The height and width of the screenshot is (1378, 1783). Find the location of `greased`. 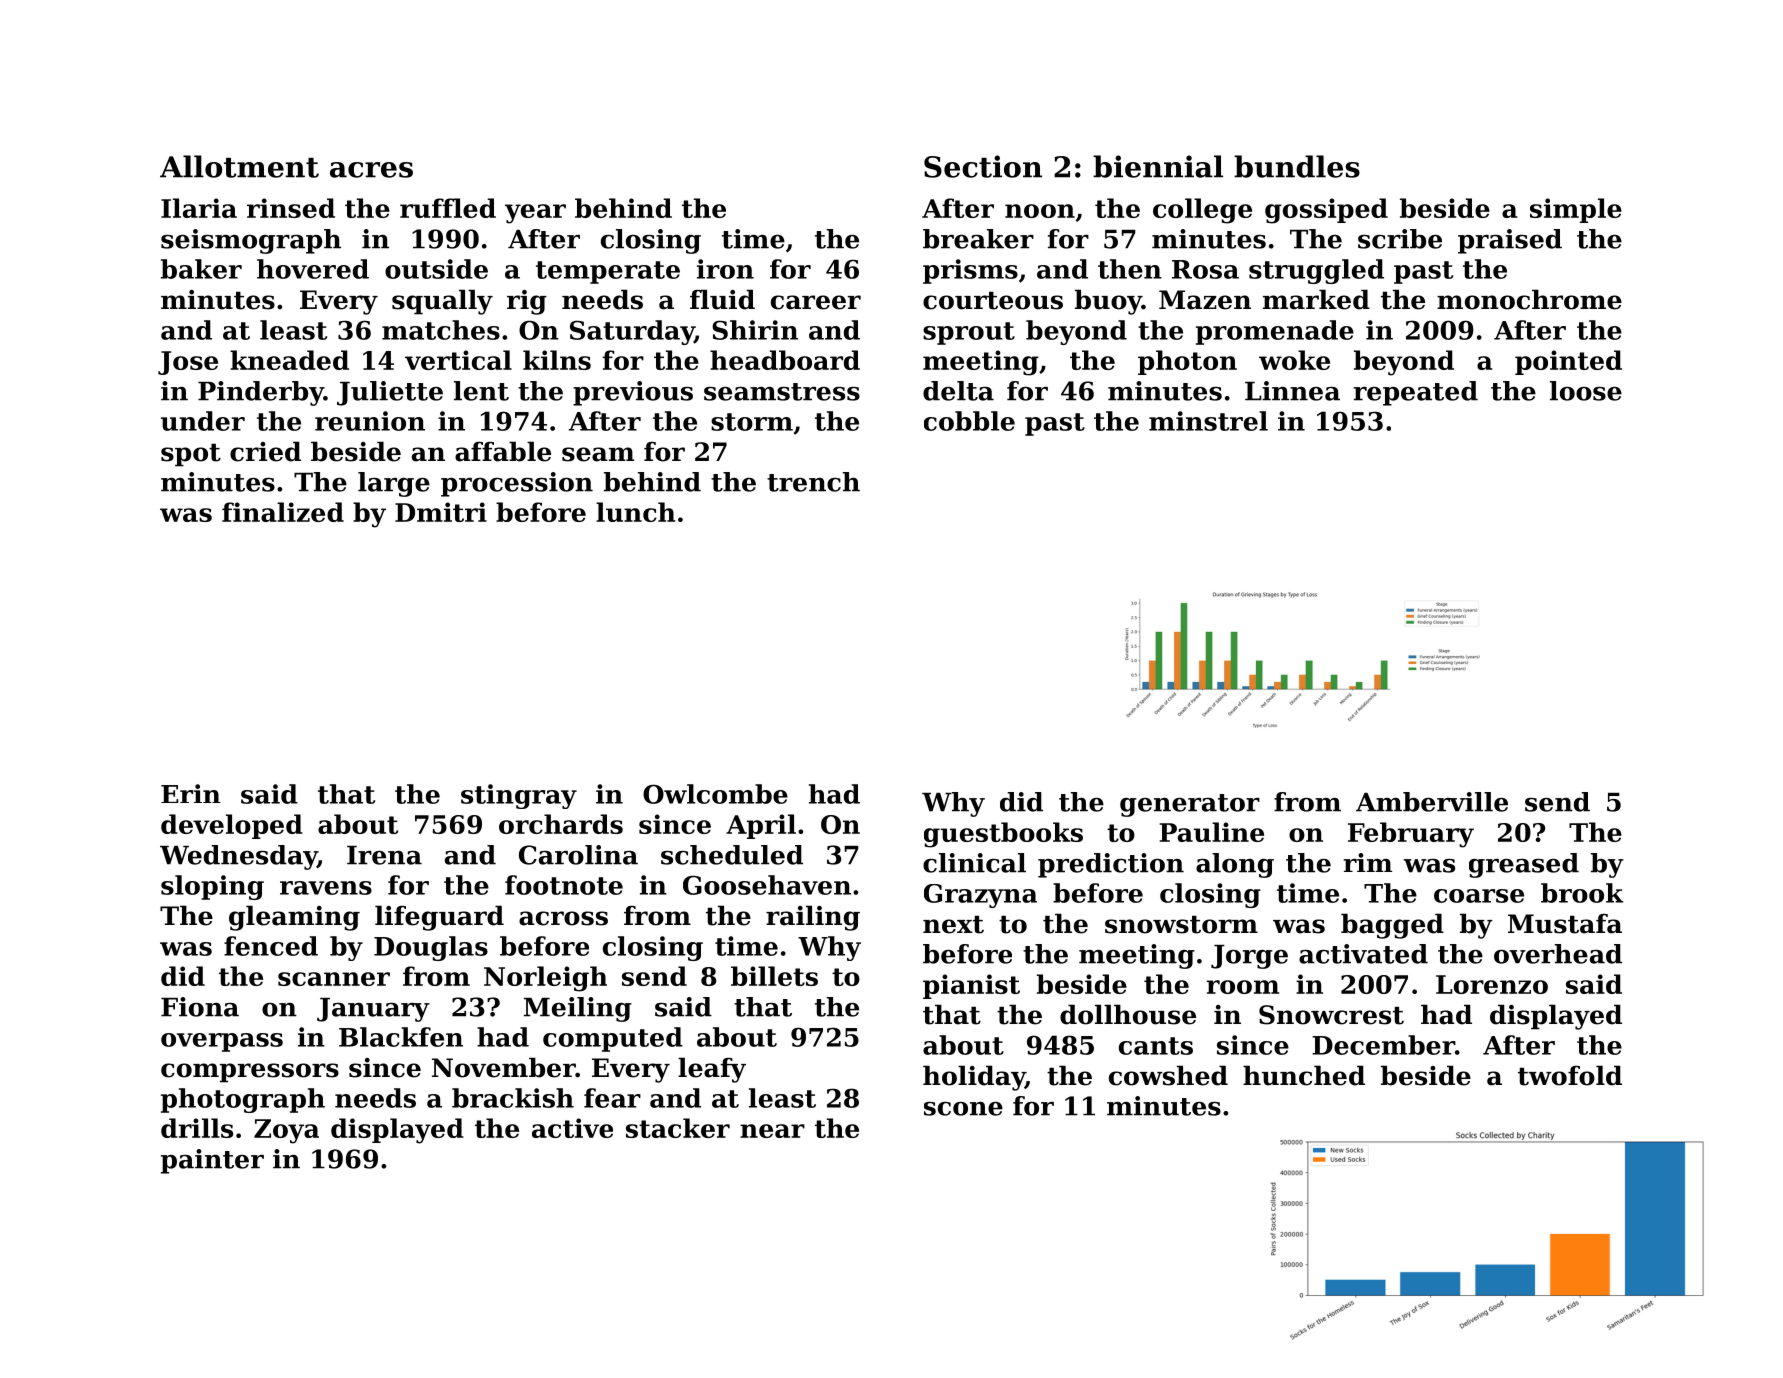

greased is located at coordinates (1524, 865).
